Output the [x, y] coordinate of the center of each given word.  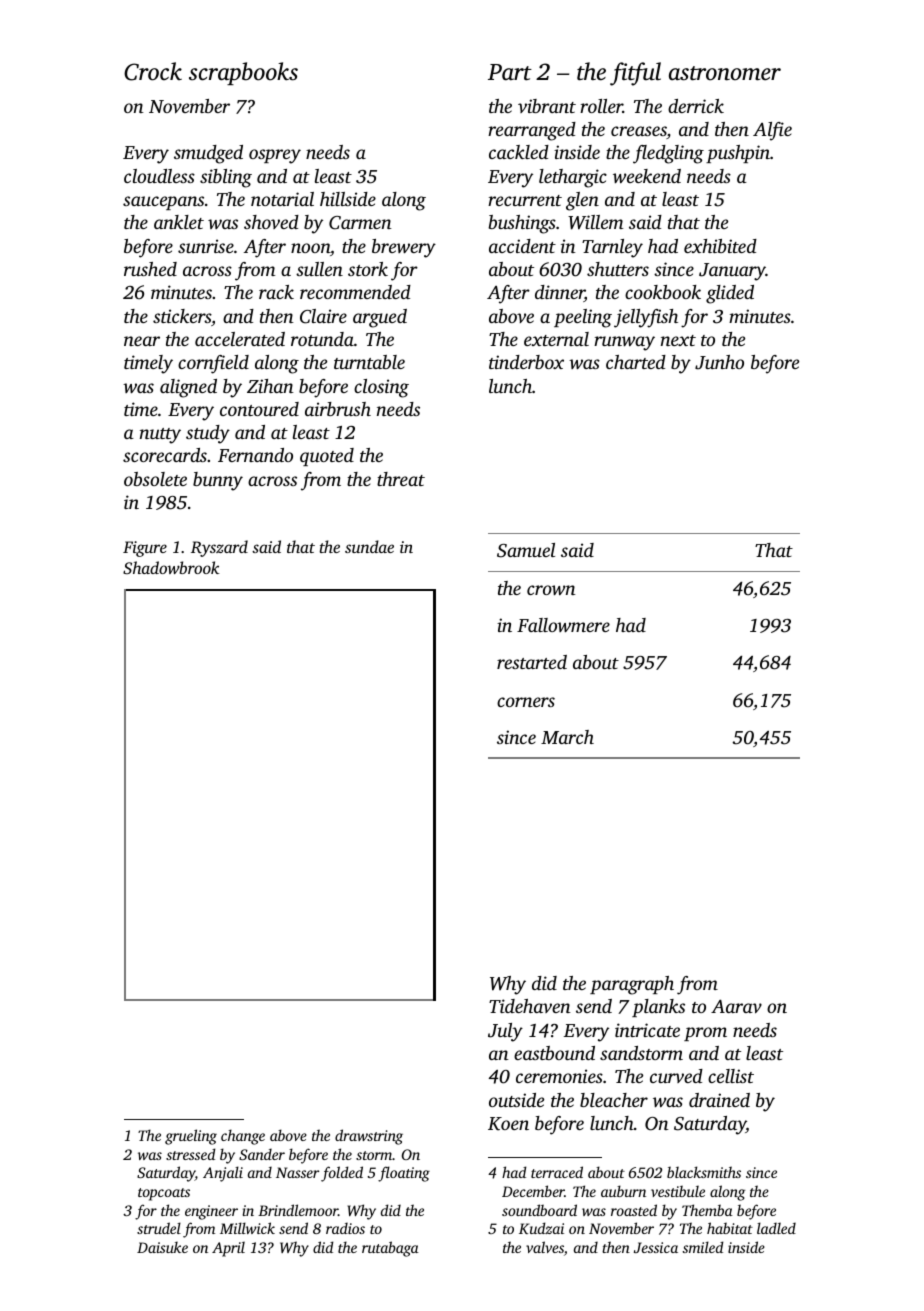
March [567, 737]
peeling [583, 318]
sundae [369, 546]
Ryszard [219, 548]
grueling [191, 1137]
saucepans [163, 203]
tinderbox [526, 362]
